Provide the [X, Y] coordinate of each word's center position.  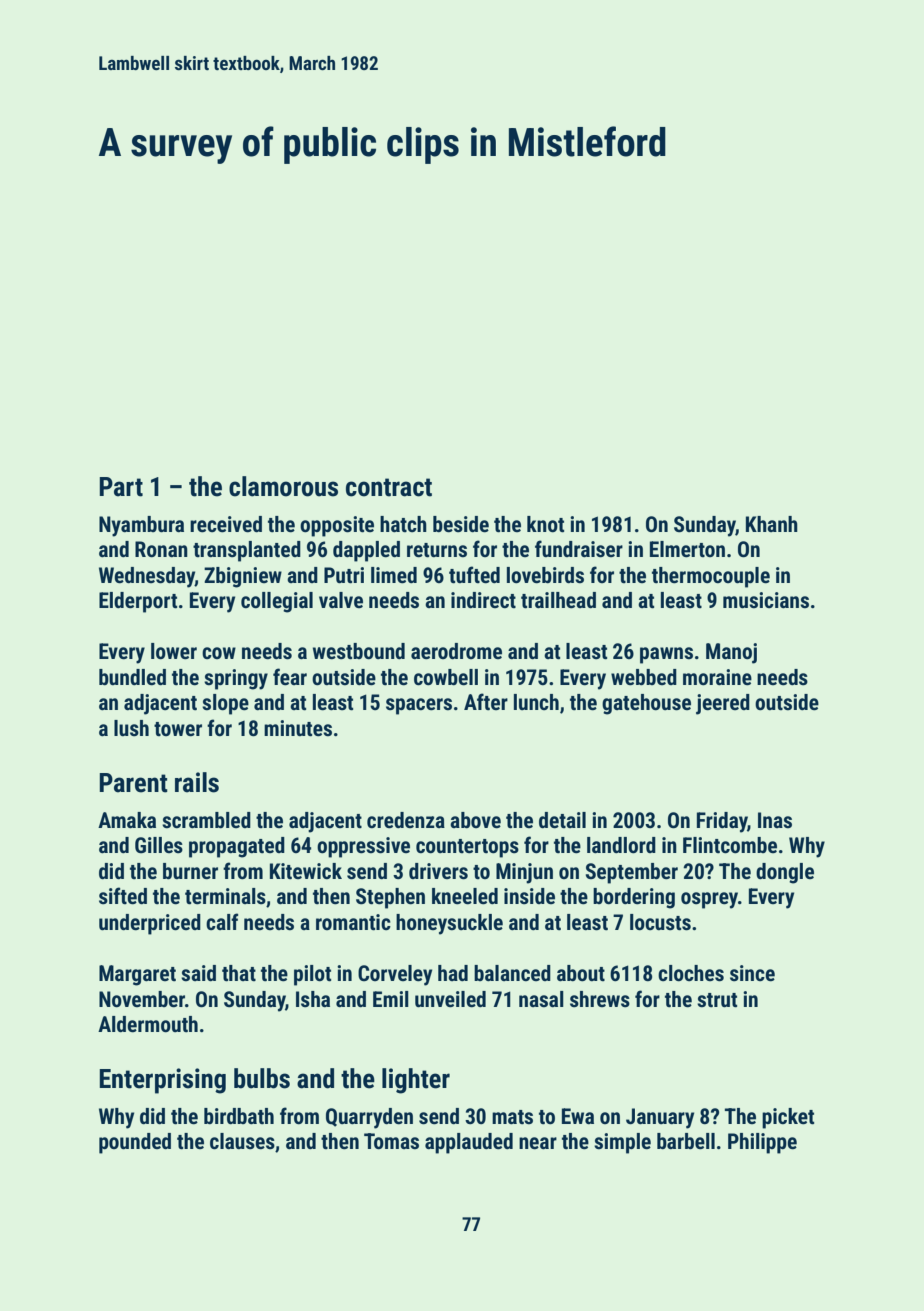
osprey [709, 900]
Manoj [731, 653]
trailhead [558, 600]
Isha [313, 999]
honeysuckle [449, 924]
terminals [225, 896]
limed [394, 575]
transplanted [247, 551]
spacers [419, 706]
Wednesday [147, 577]
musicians [766, 600]
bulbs [262, 1078]
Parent [133, 783]
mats [512, 1117]
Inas [775, 820]
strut [717, 1000]
